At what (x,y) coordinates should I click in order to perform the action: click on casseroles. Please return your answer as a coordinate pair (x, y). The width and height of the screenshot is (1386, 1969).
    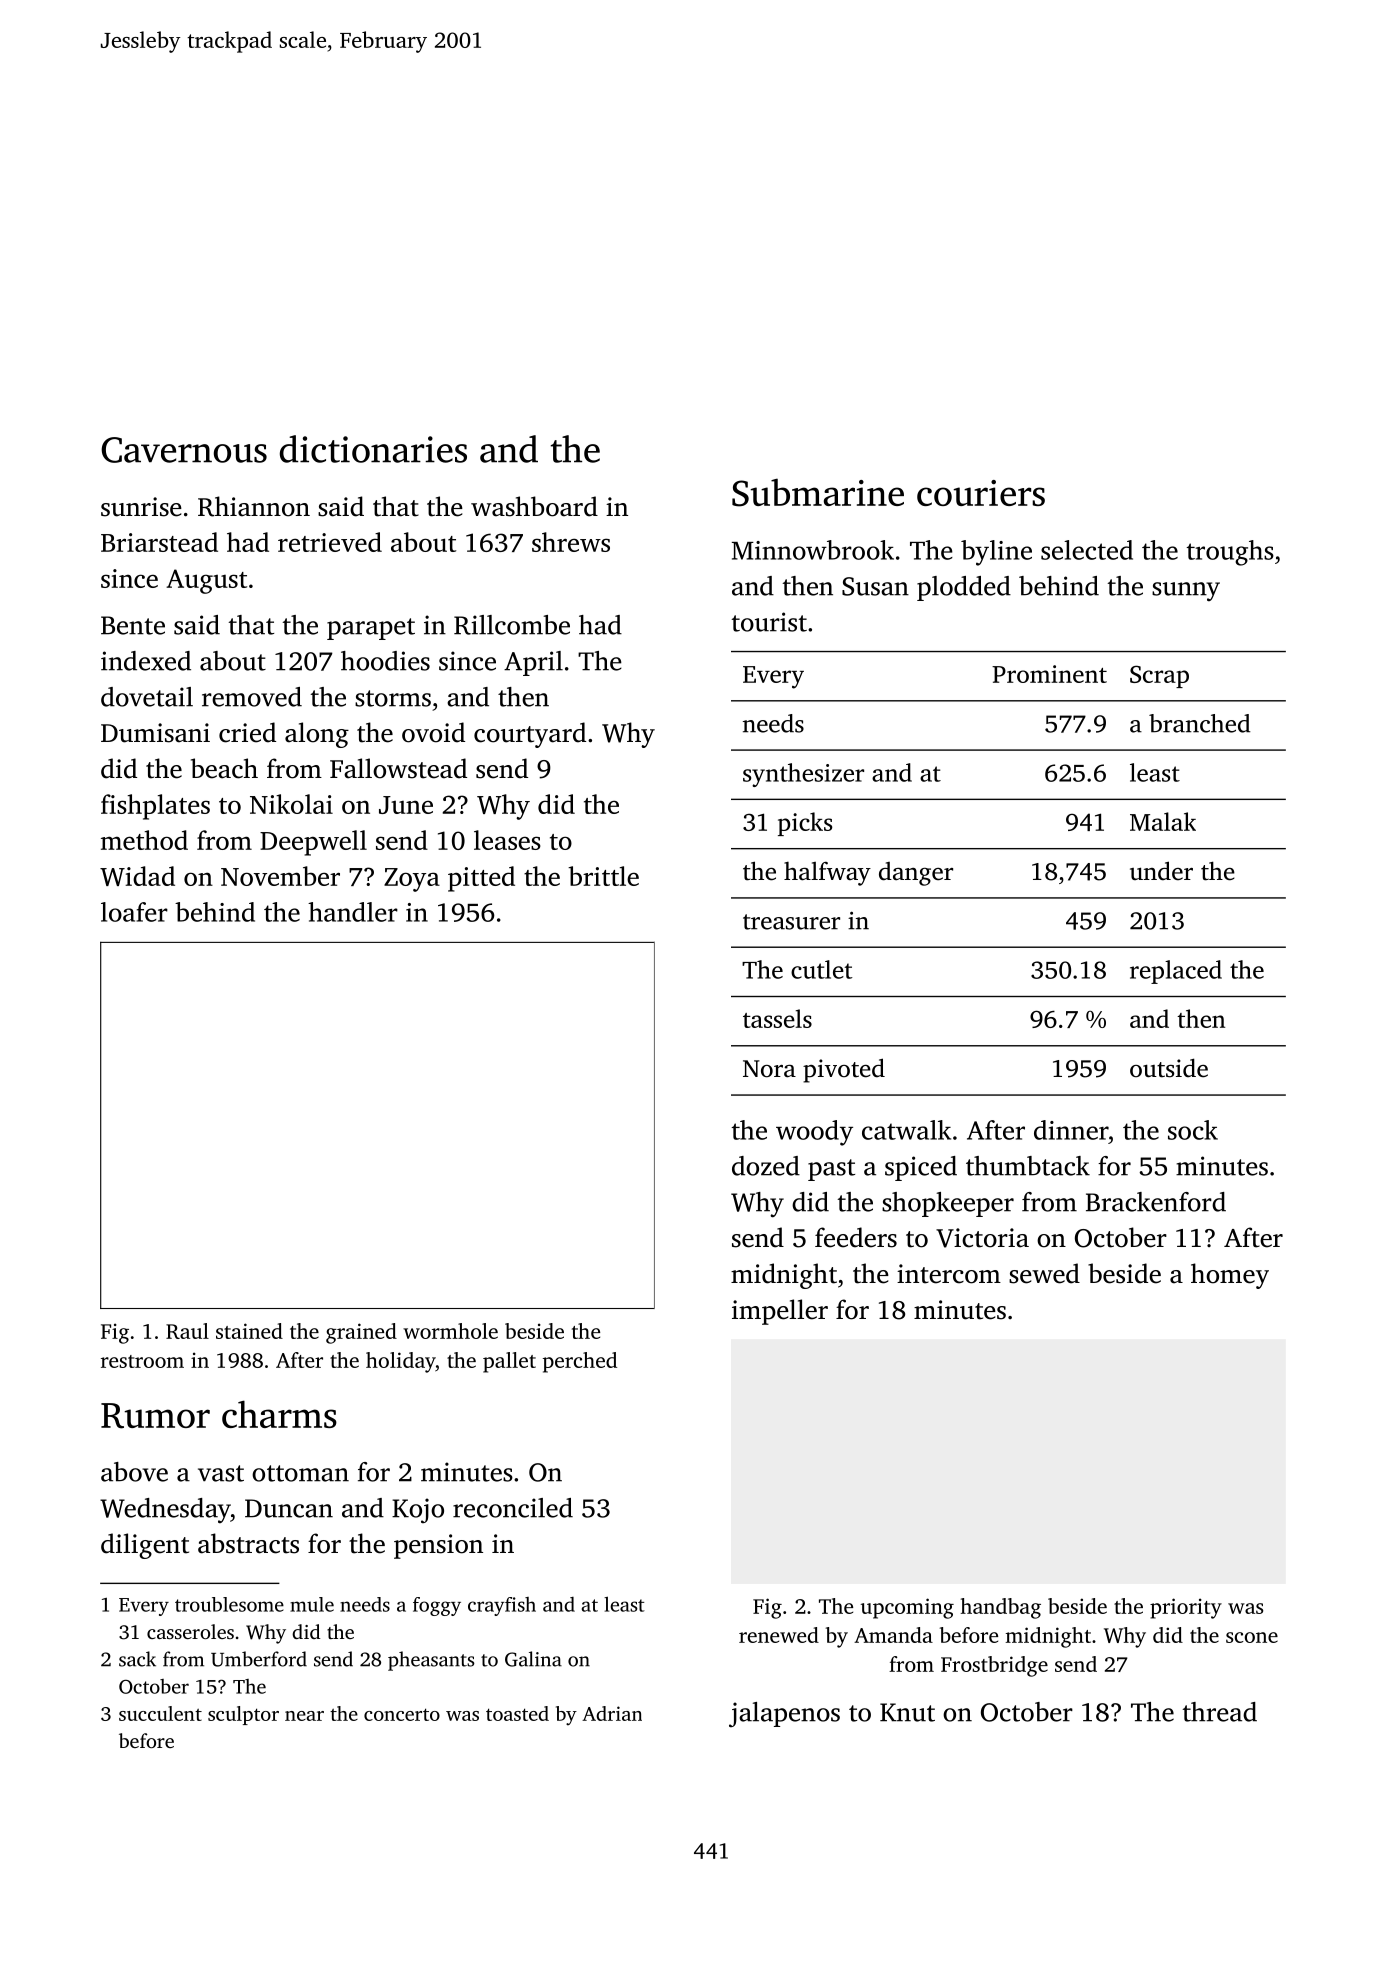
    Looking at the image, I should click on (190, 1631).
